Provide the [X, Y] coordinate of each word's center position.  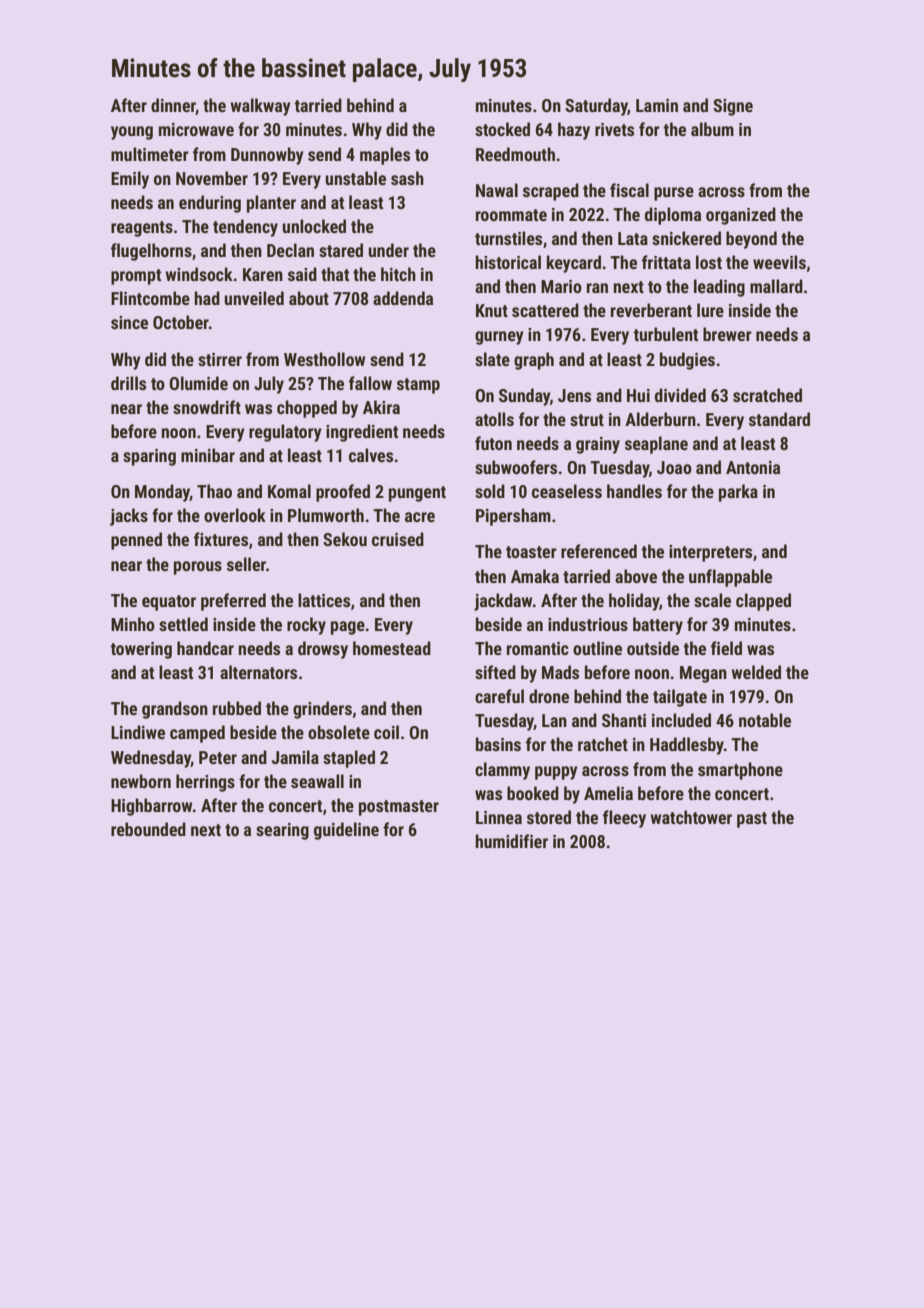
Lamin [657, 105]
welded [756, 672]
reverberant [651, 310]
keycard [574, 264]
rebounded [148, 829]
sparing [149, 457]
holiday [634, 602]
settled [183, 624]
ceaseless [567, 491]
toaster [531, 552]
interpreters [710, 553]
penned [136, 541]
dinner [173, 106]
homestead [392, 648]
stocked [502, 129]
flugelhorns [151, 252]
